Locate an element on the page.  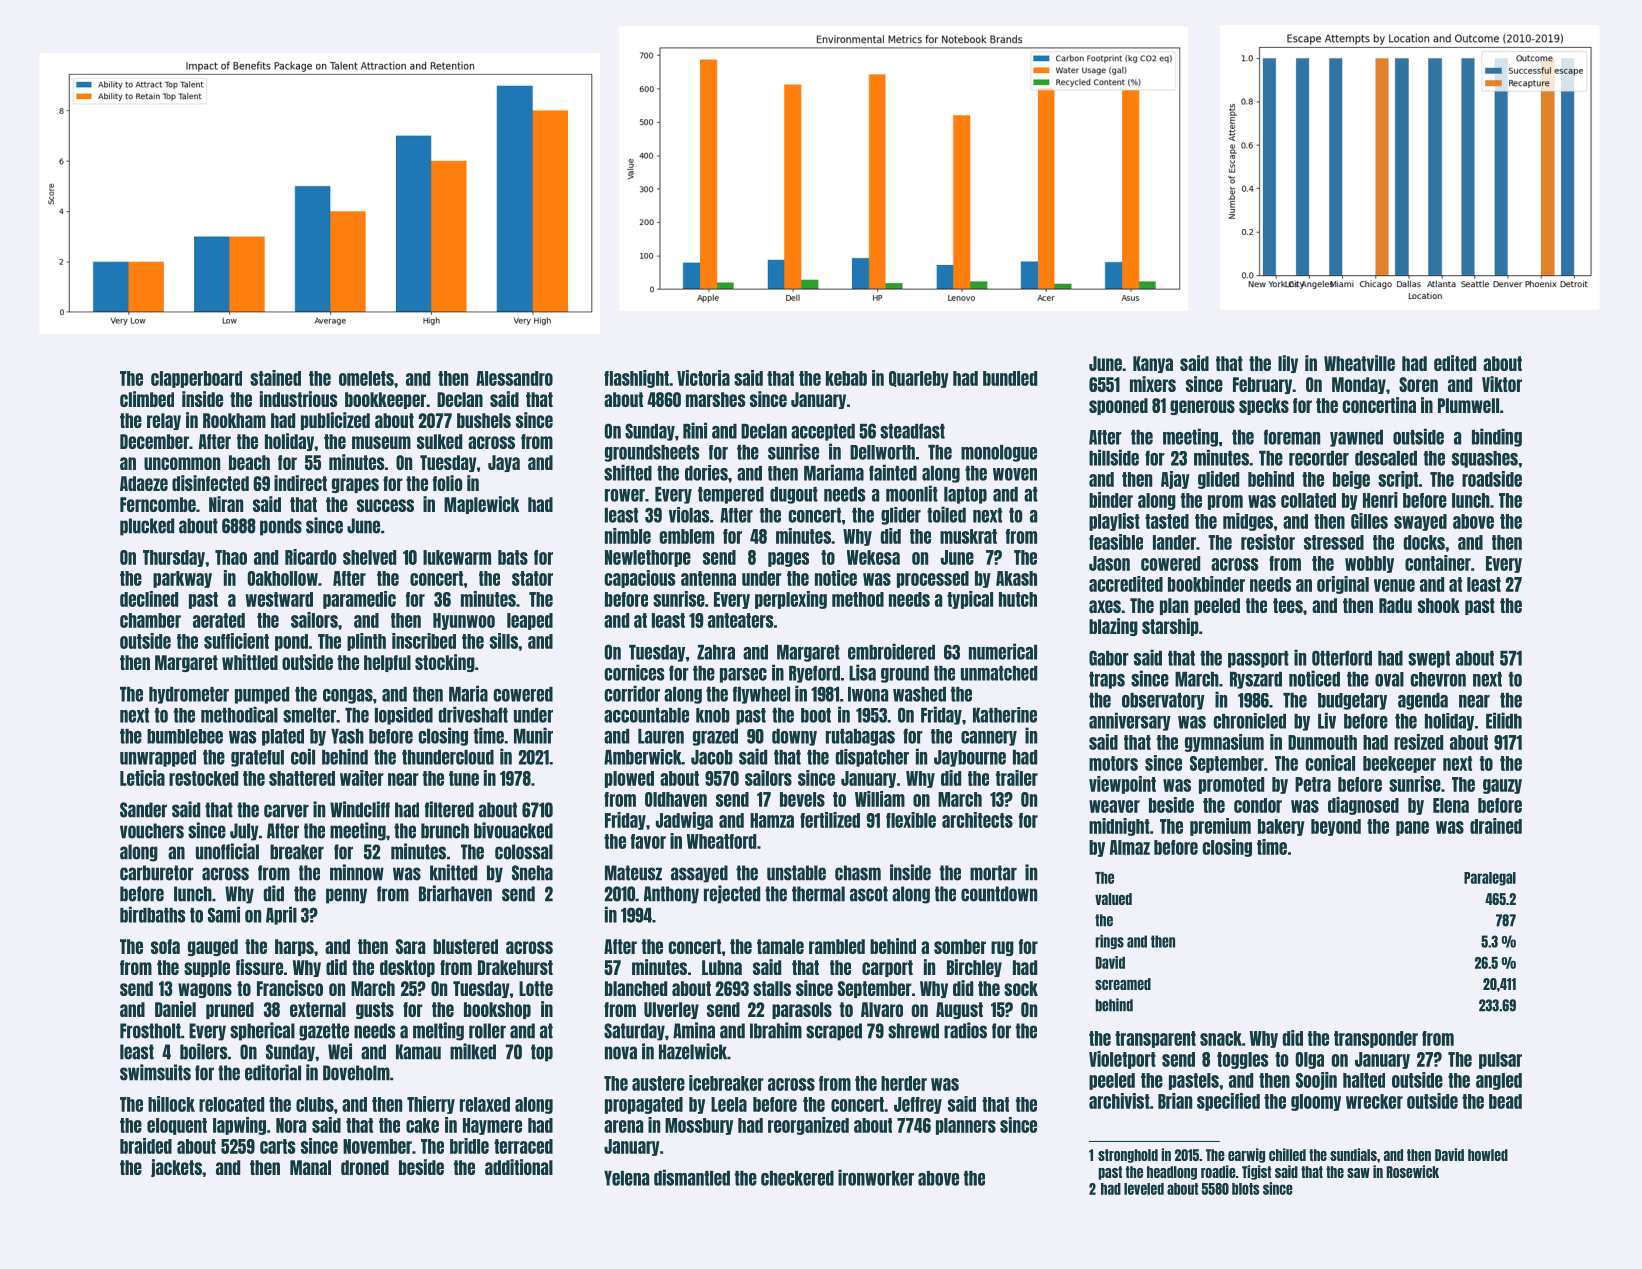
Quarleby is located at coordinates (919, 379).
